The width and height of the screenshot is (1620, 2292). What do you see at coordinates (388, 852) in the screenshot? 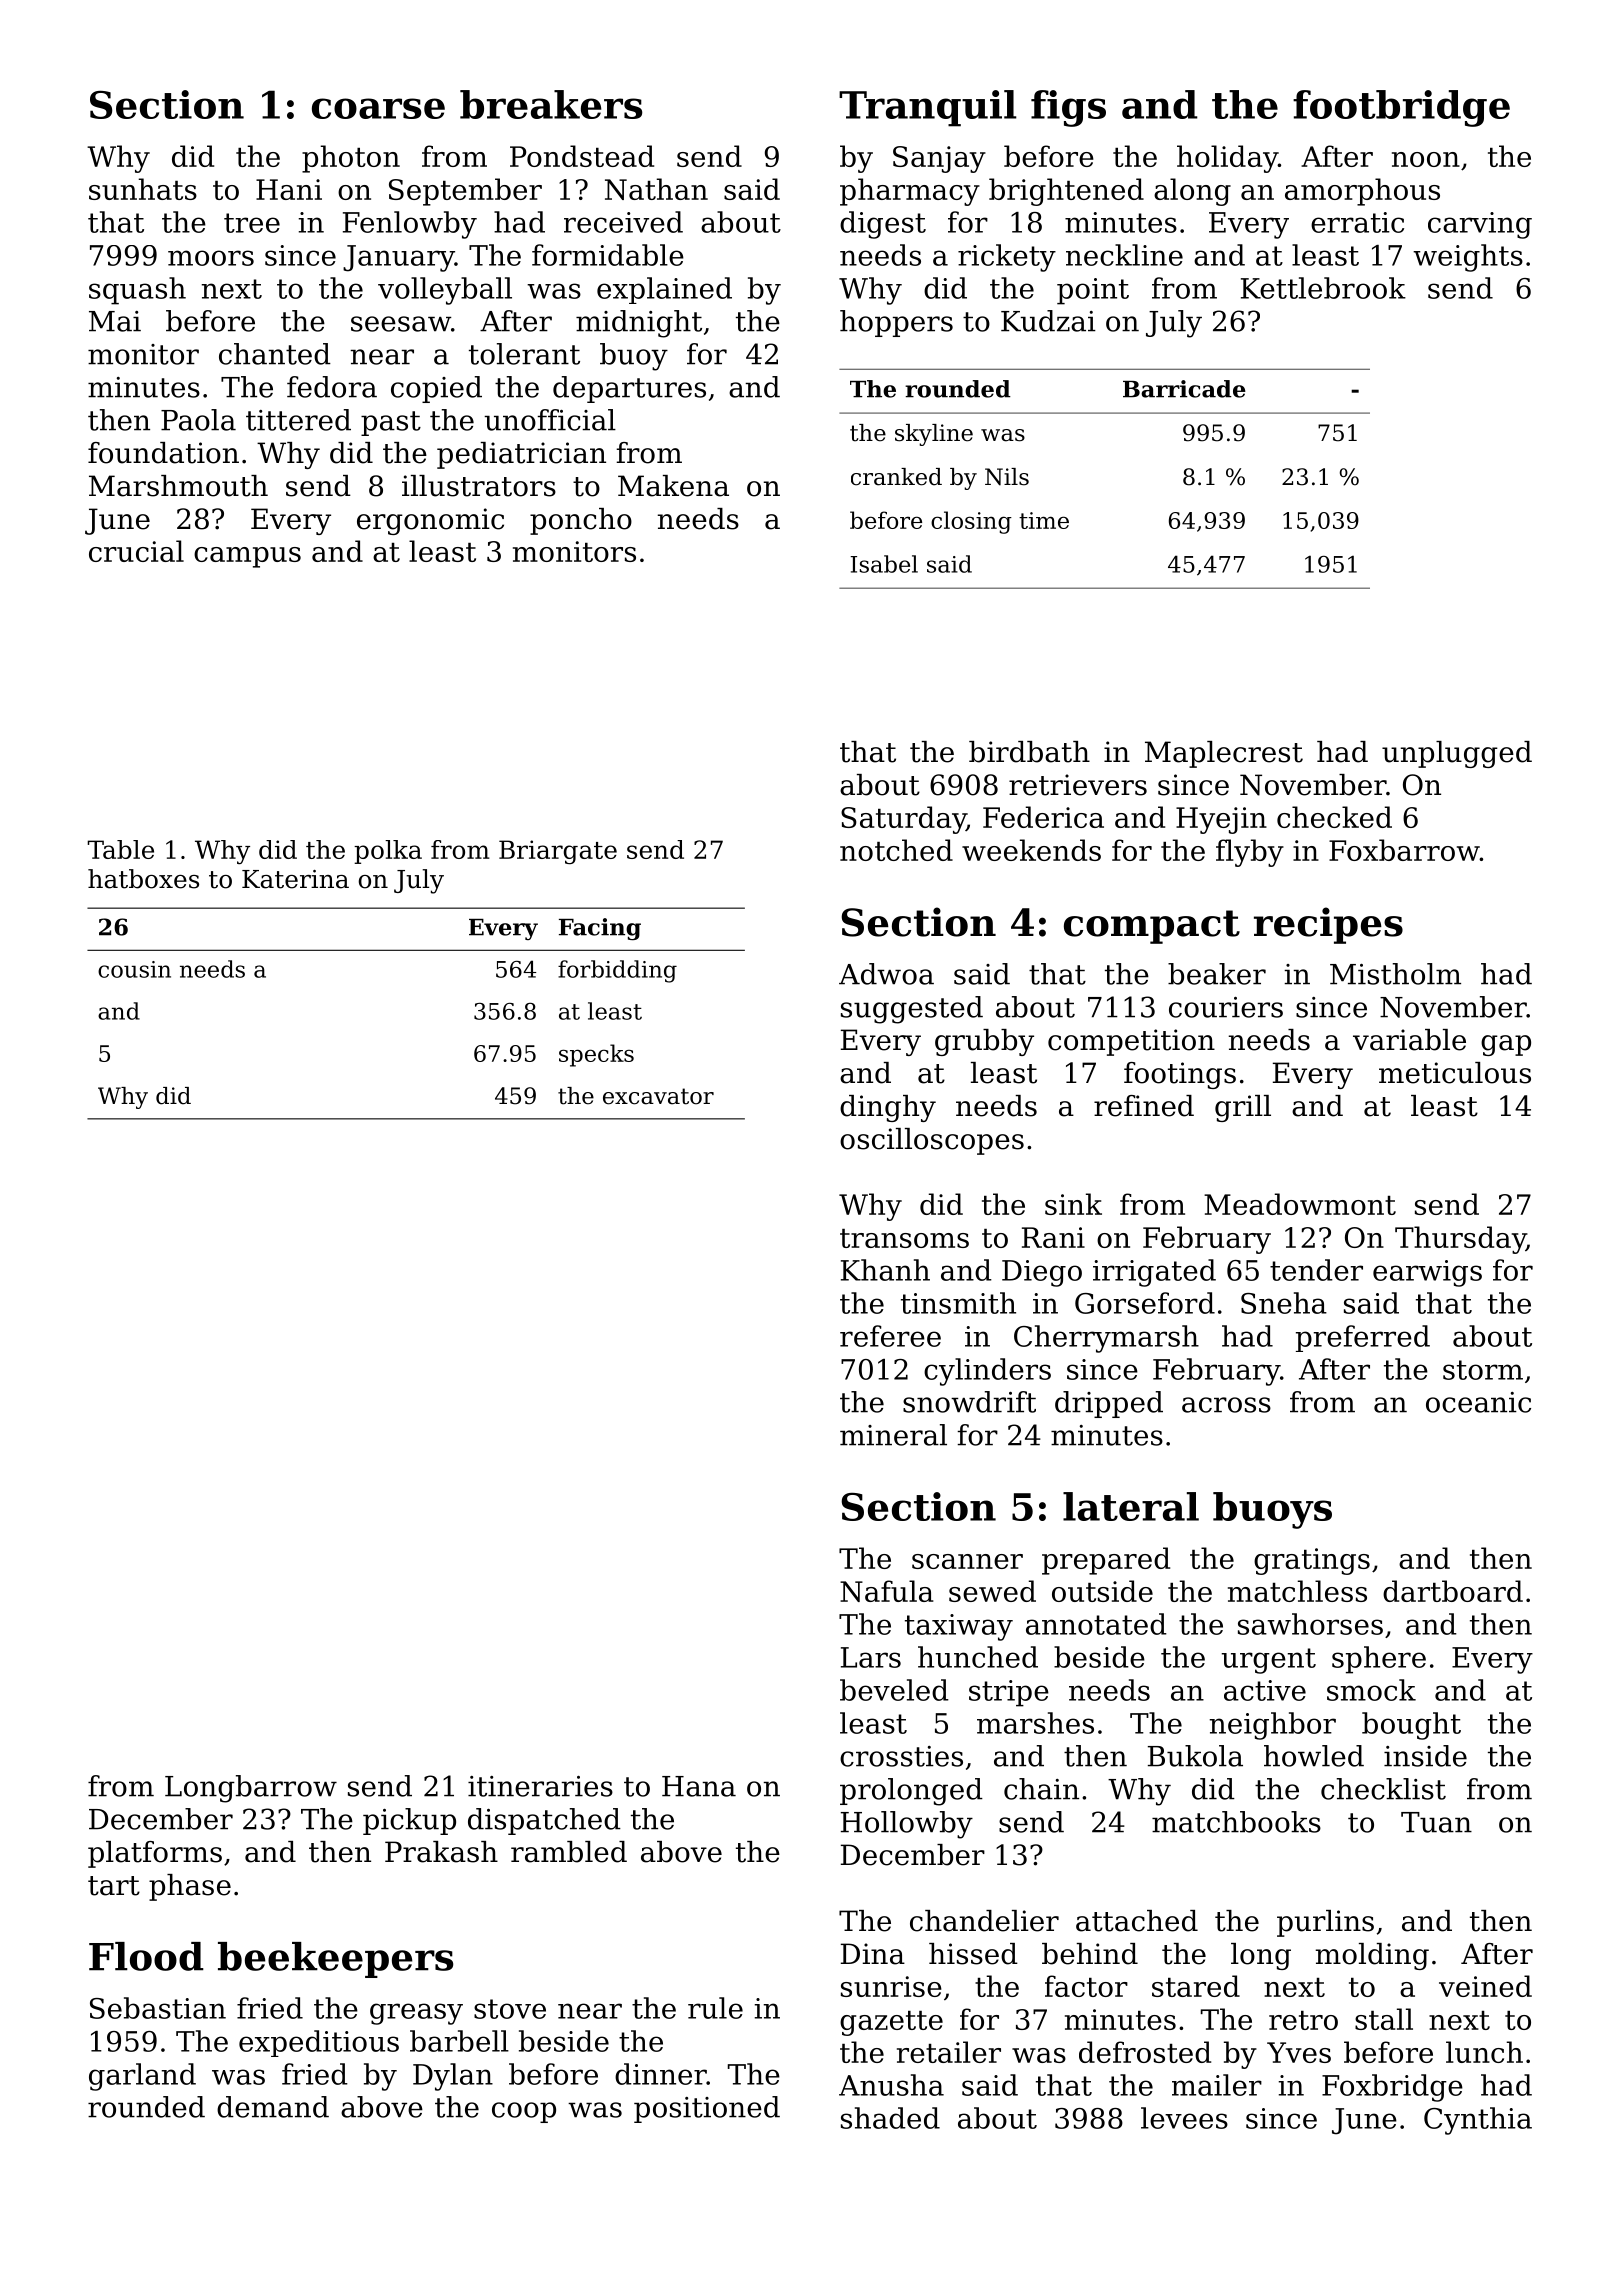
I see `polka` at bounding box center [388, 852].
